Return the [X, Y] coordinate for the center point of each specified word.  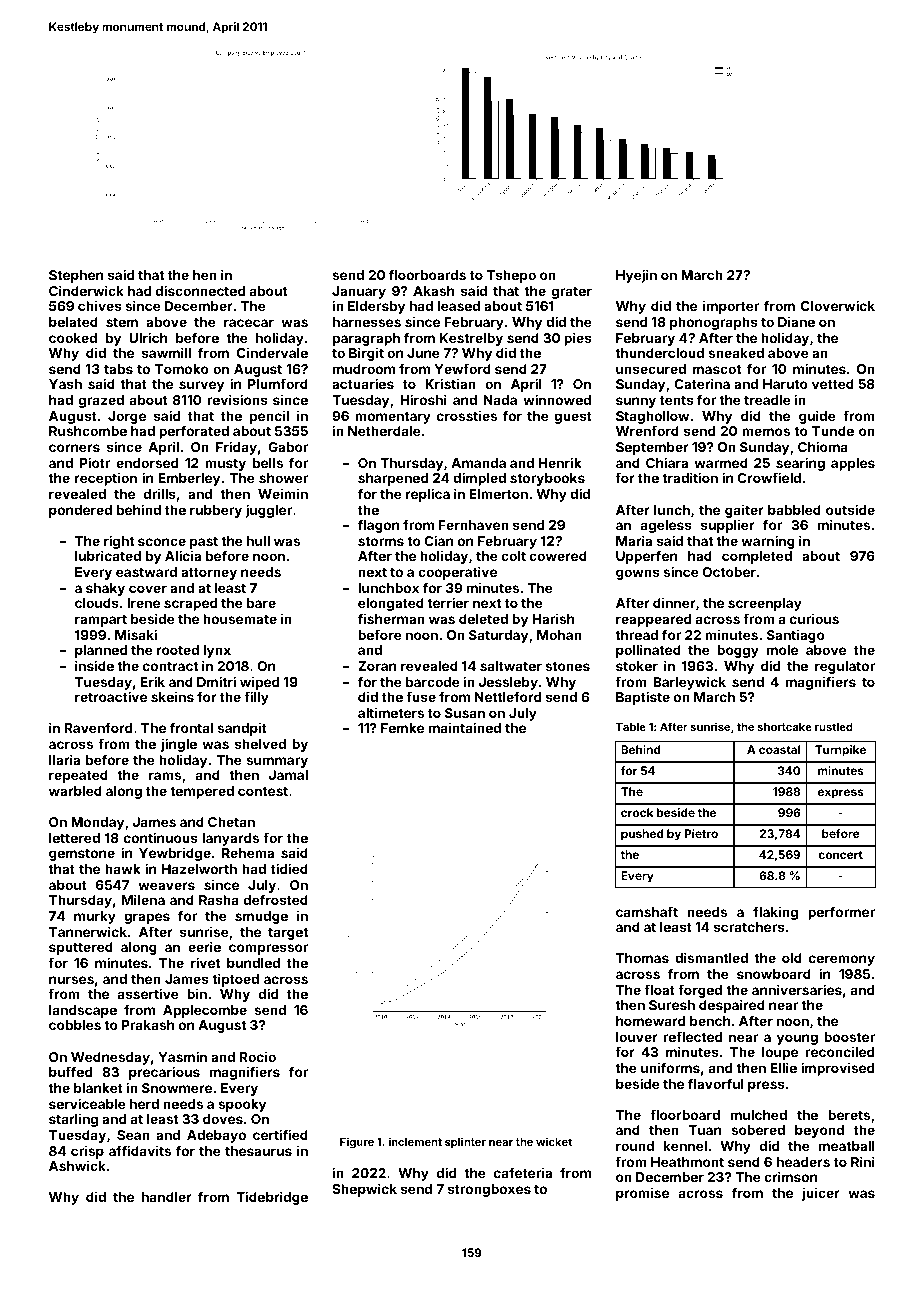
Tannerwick [88, 931]
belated [73, 322]
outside [850, 509]
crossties [467, 415]
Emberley [189, 479]
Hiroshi [423, 399]
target [288, 934]
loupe [780, 1053]
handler [167, 1197]
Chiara [667, 462]
